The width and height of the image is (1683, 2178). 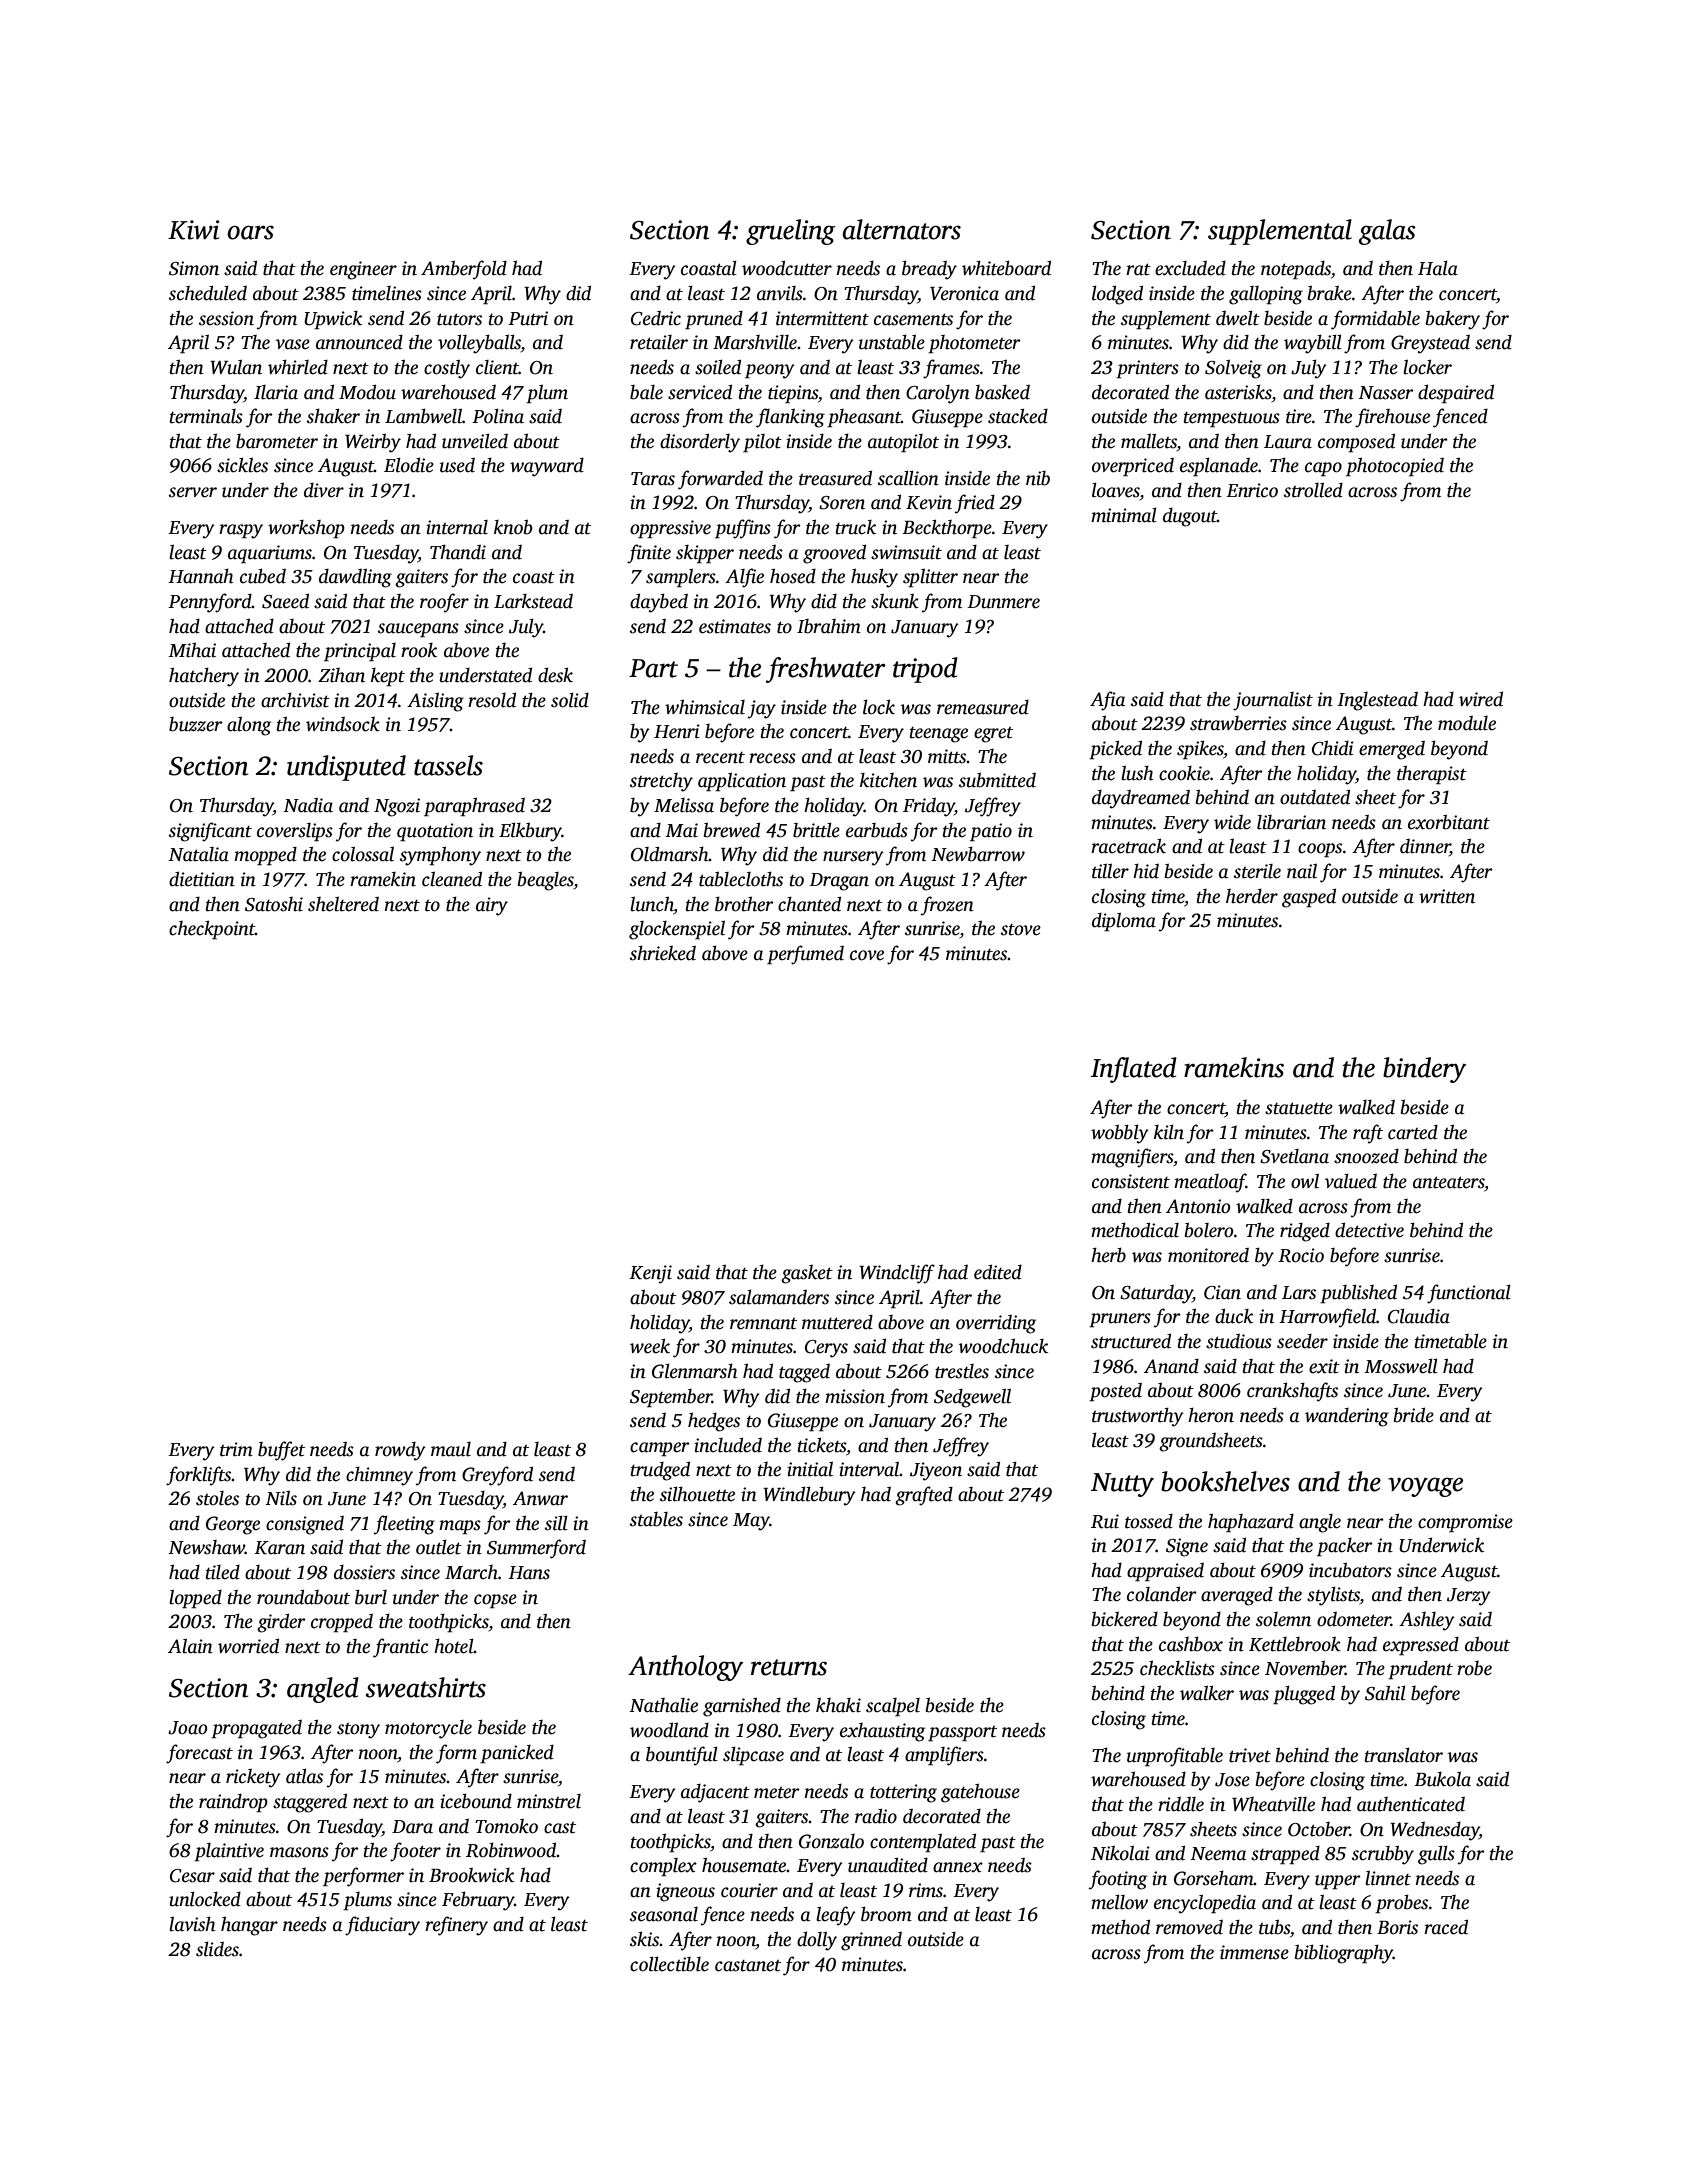 What do you see at coordinates (822, 318) in the image?
I see `intermittent` at bounding box center [822, 318].
